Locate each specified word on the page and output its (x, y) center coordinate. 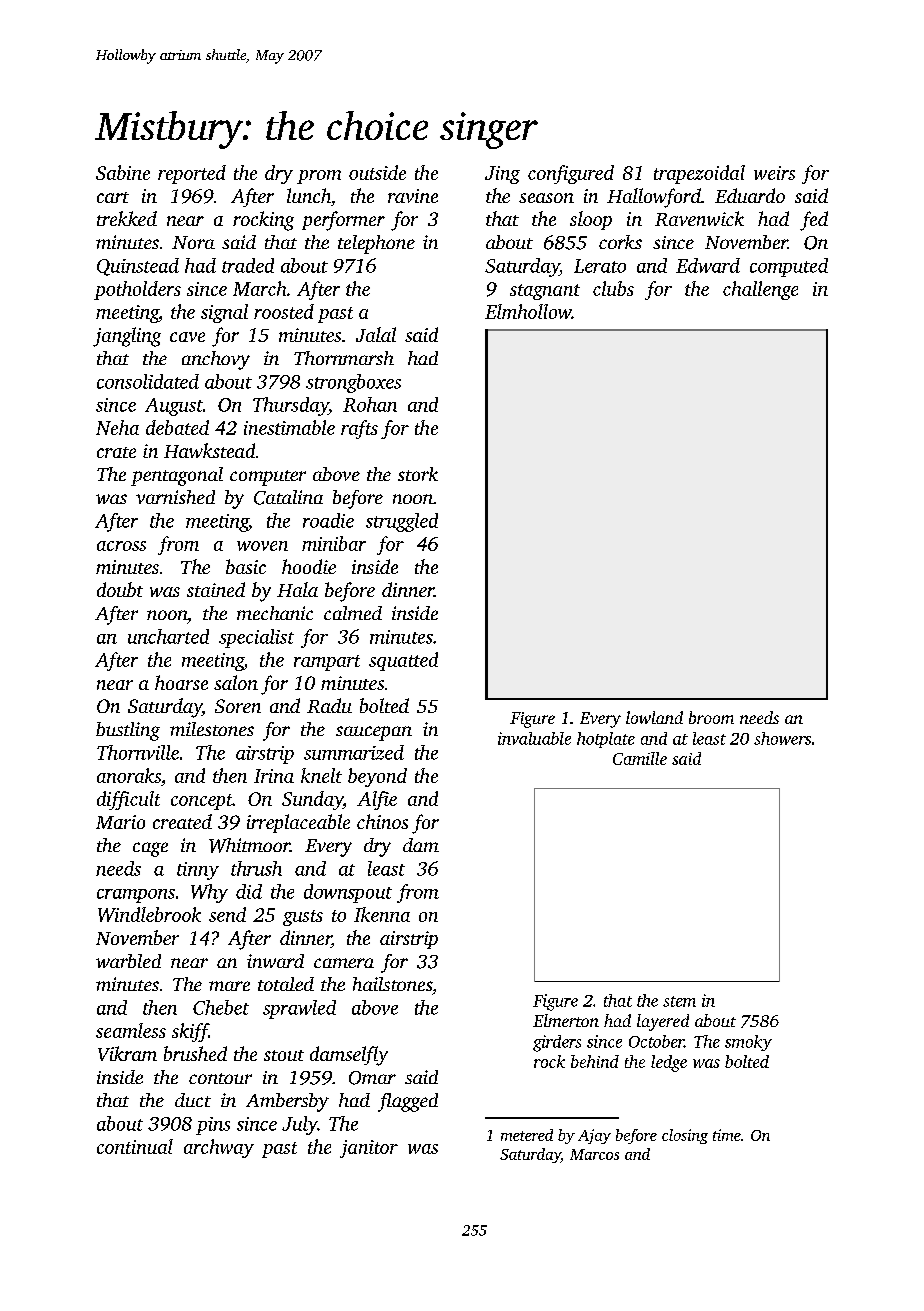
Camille (640, 758)
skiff (190, 1032)
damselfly (349, 1056)
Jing (502, 175)
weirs (774, 173)
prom (319, 177)
